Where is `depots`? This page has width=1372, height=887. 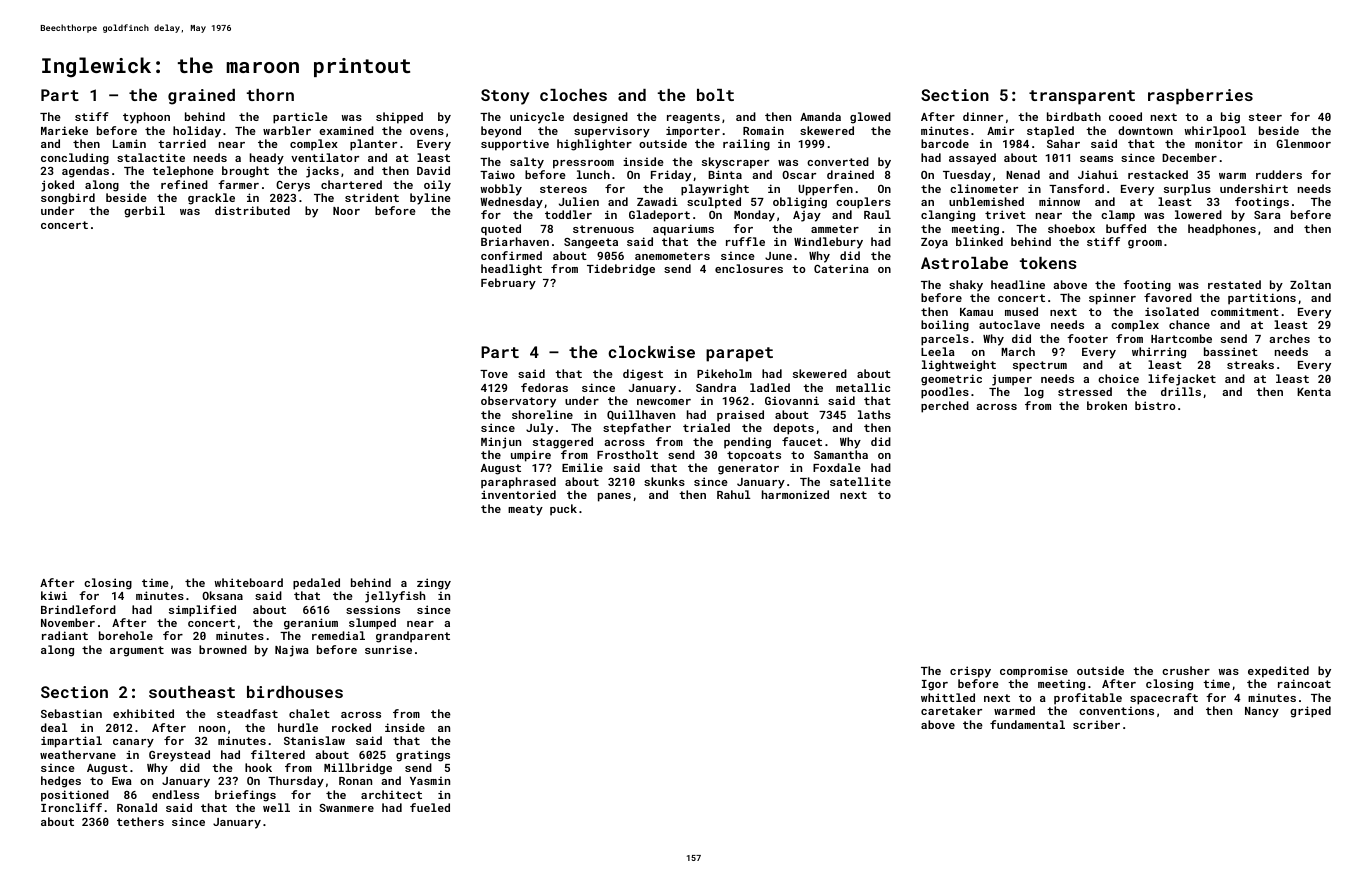
depots is located at coordinates (793, 429).
